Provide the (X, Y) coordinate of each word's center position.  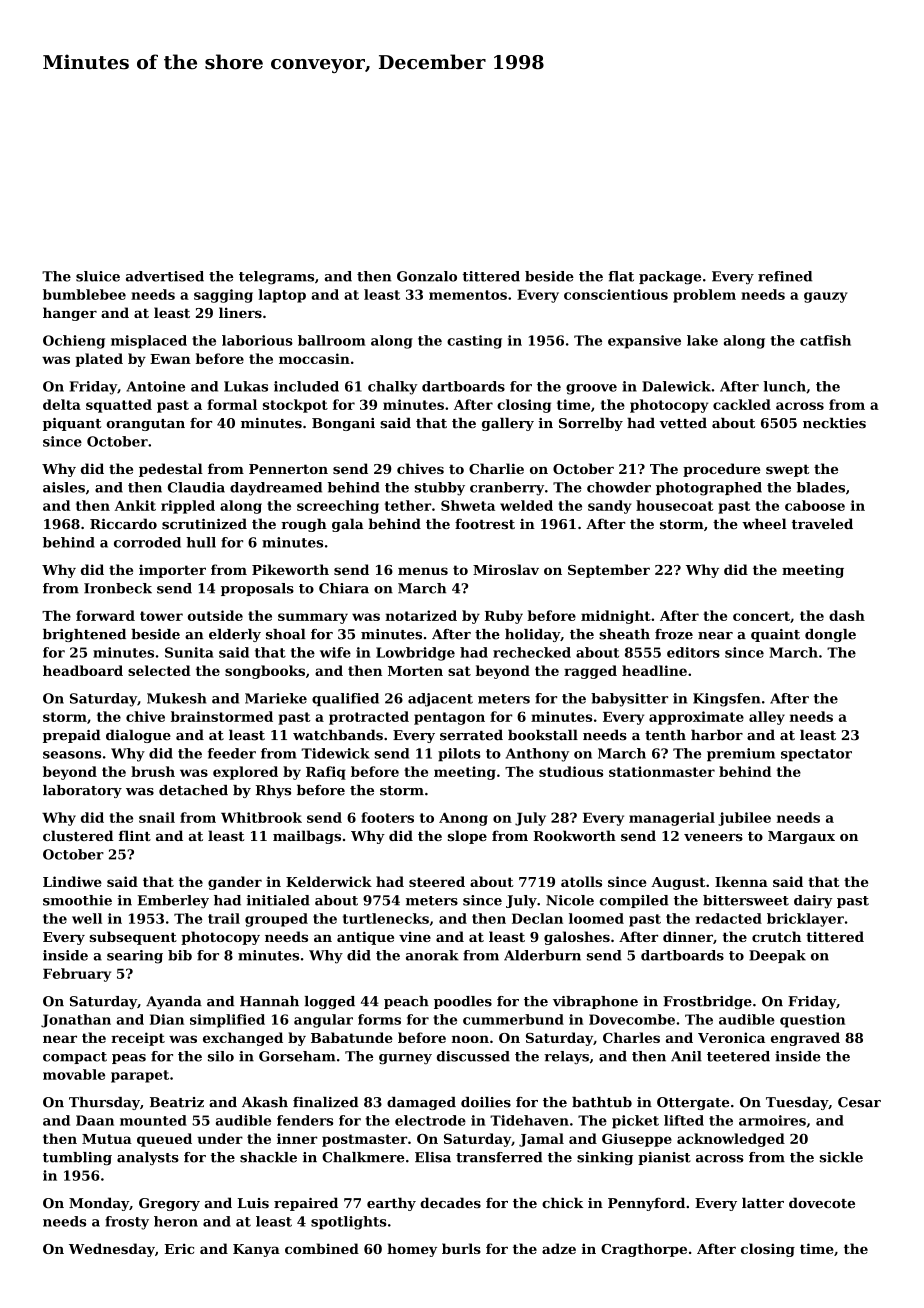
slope (467, 837)
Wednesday (112, 1250)
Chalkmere (363, 1157)
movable (74, 1074)
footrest (485, 523)
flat (621, 276)
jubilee (744, 819)
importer (172, 571)
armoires (772, 1120)
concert (761, 616)
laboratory (82, 791)
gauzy (826, 297)
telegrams (276, 278)
